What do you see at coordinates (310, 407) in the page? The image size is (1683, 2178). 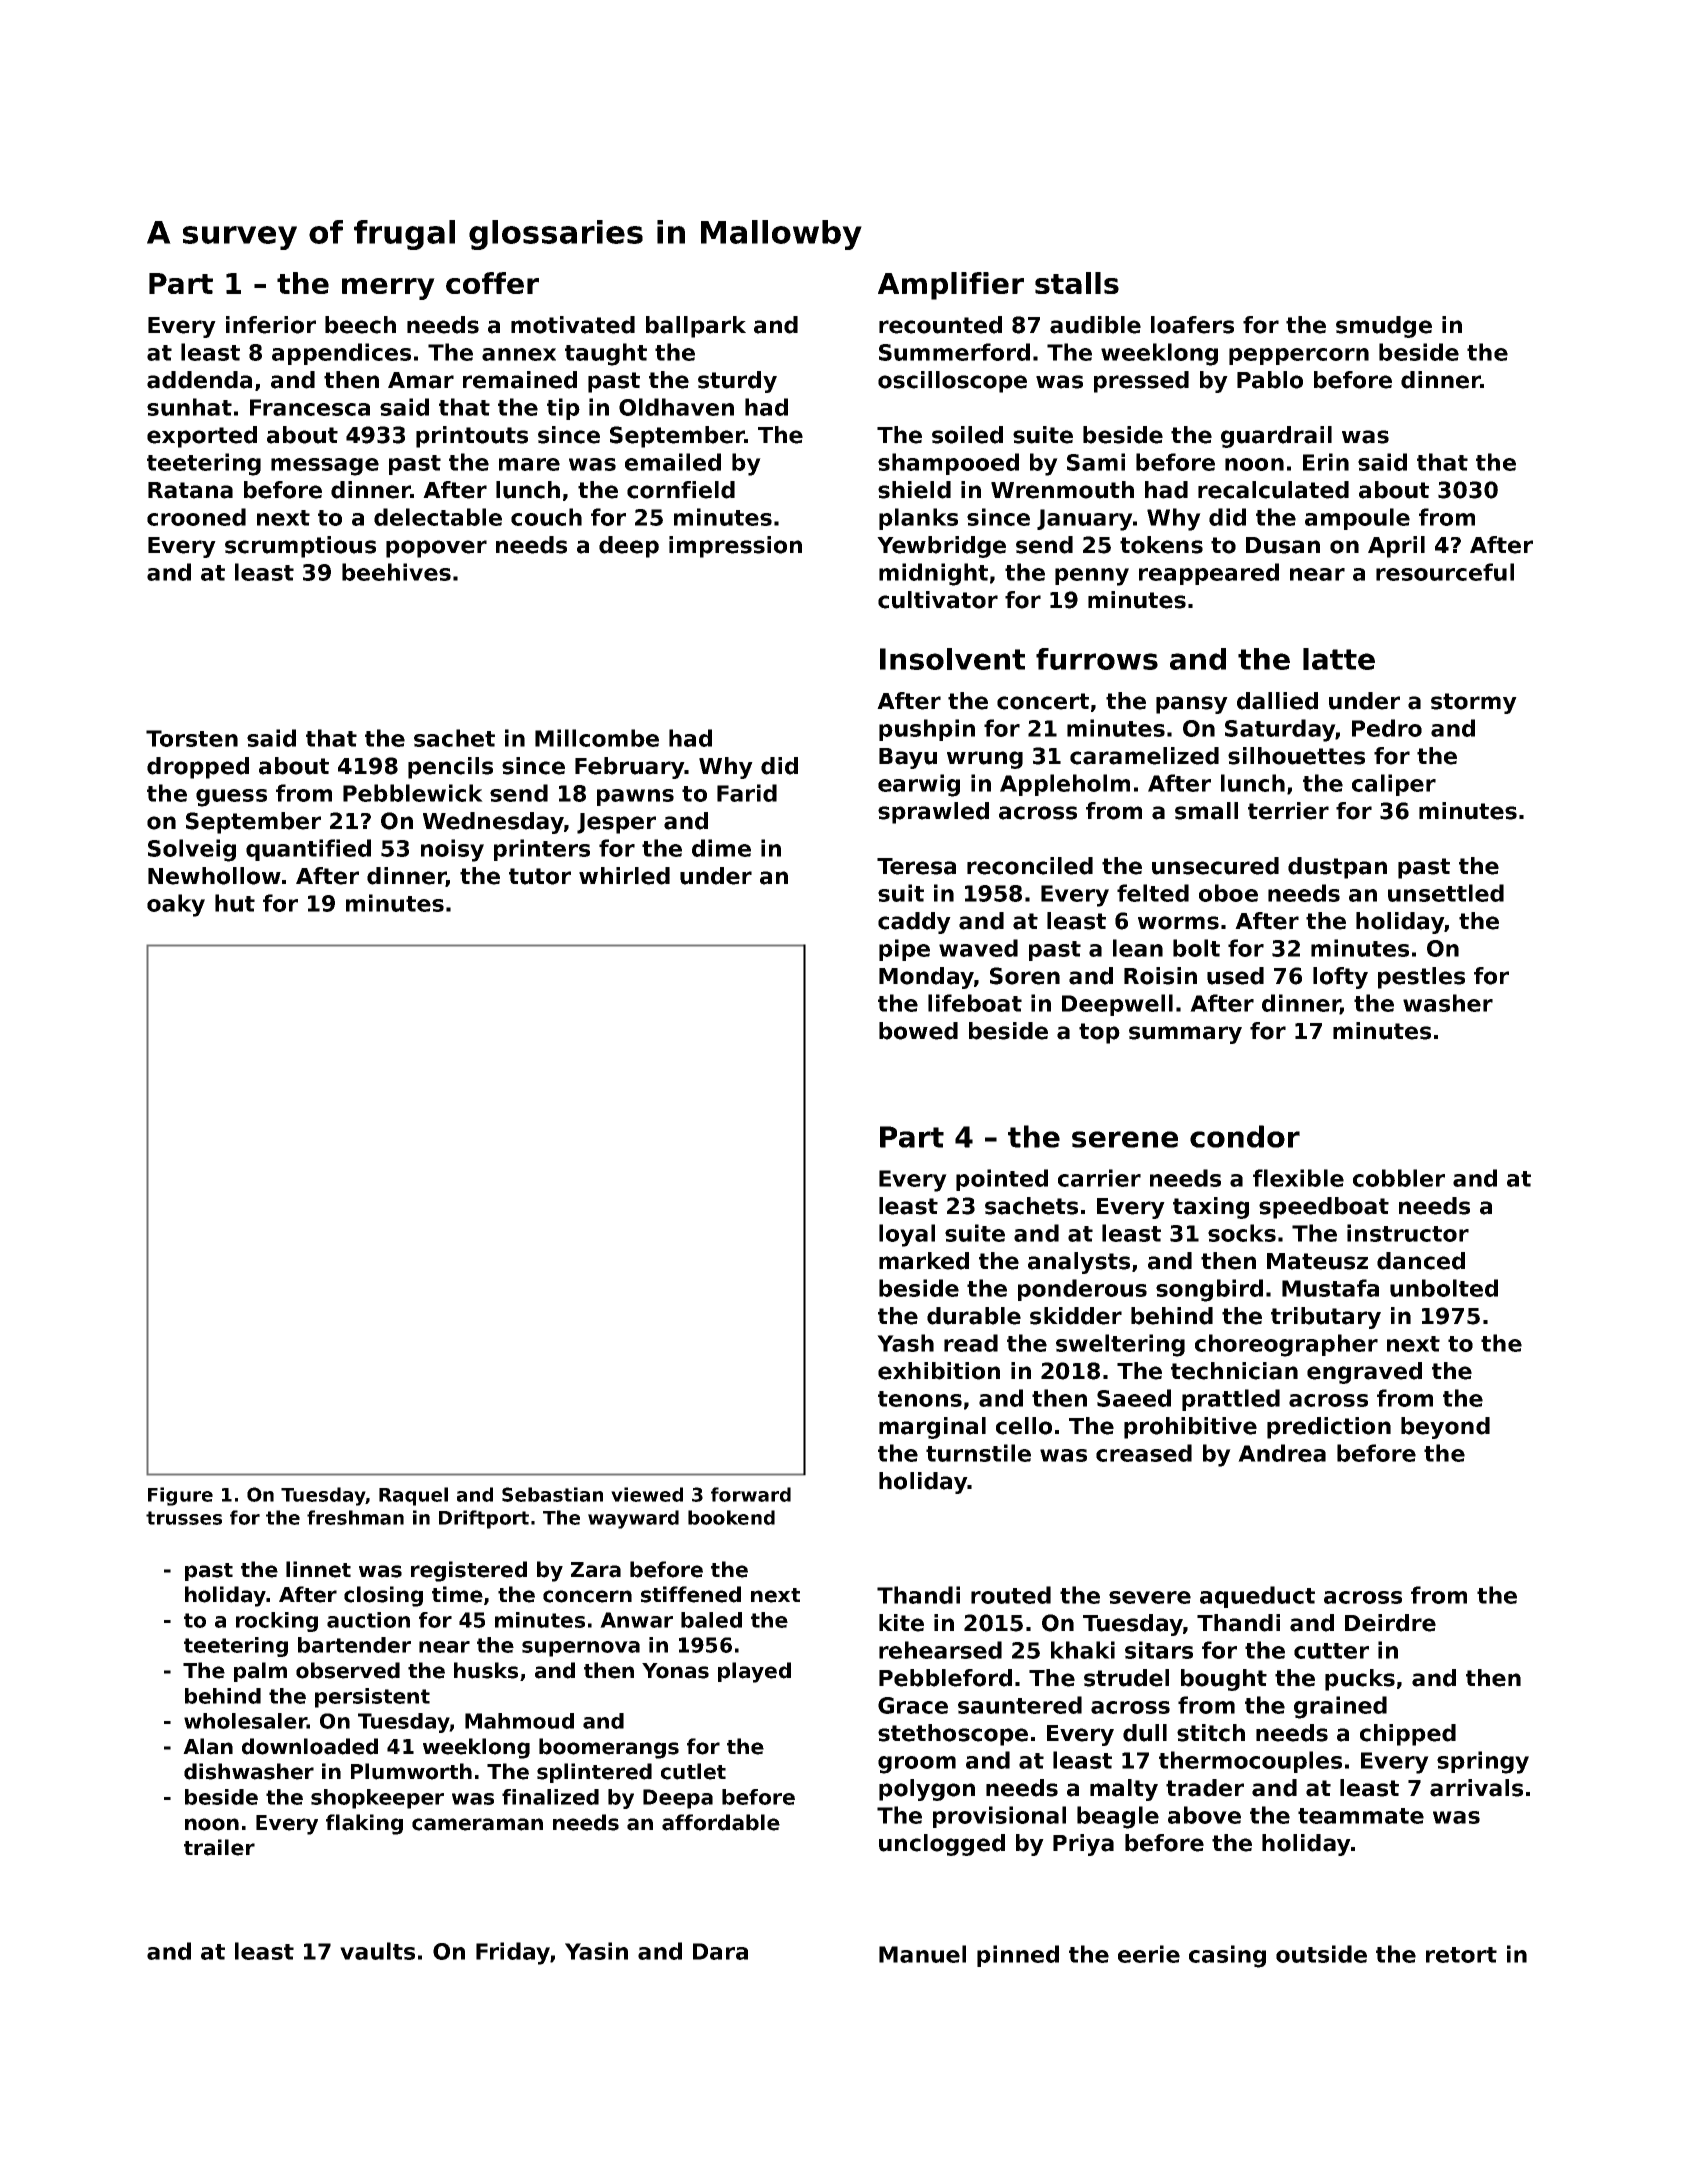 I see `Francesca` at bounding box center [310, 407].
